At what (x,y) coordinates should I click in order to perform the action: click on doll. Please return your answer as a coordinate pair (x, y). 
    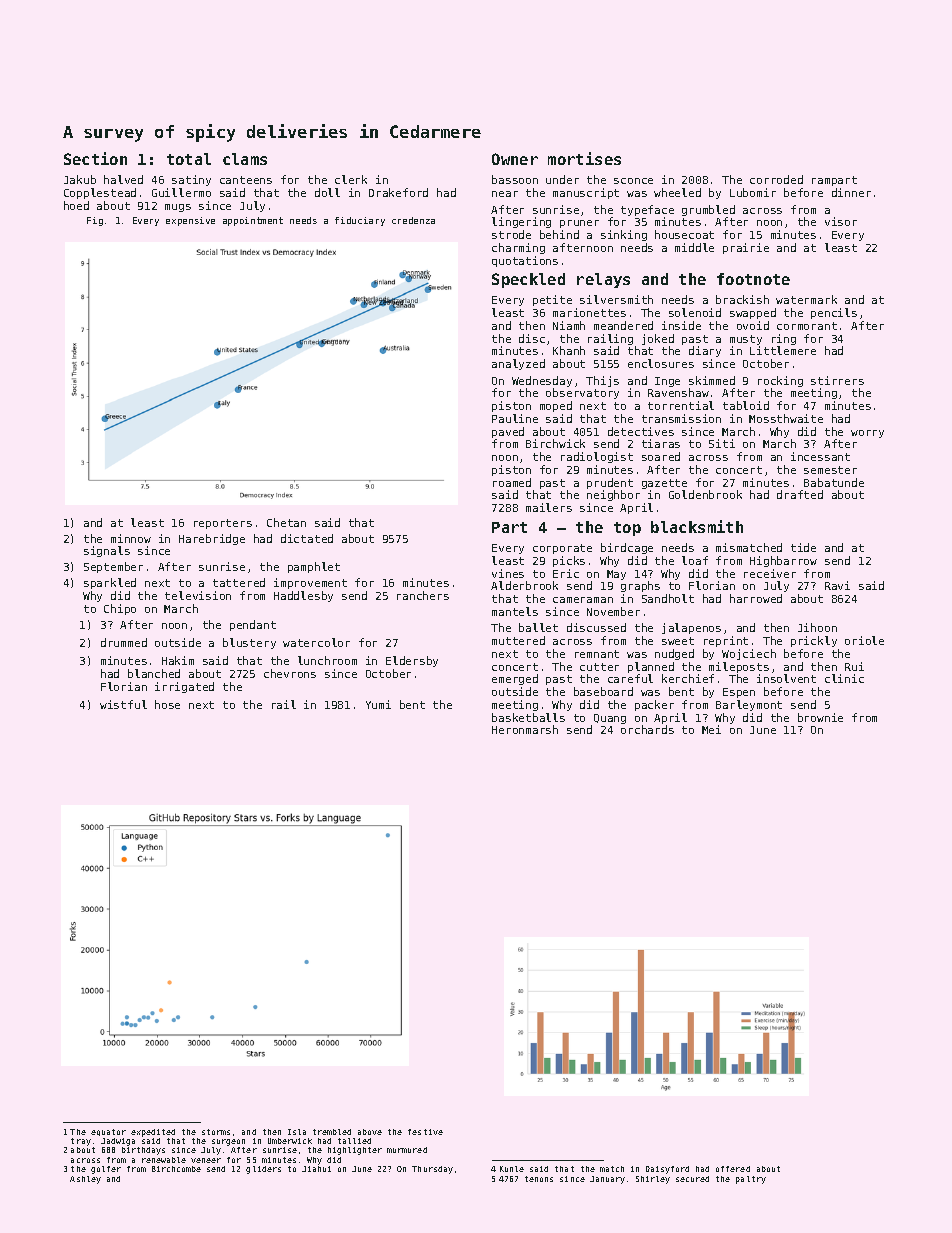
    Looking at the image, I should click on (327, 192).
